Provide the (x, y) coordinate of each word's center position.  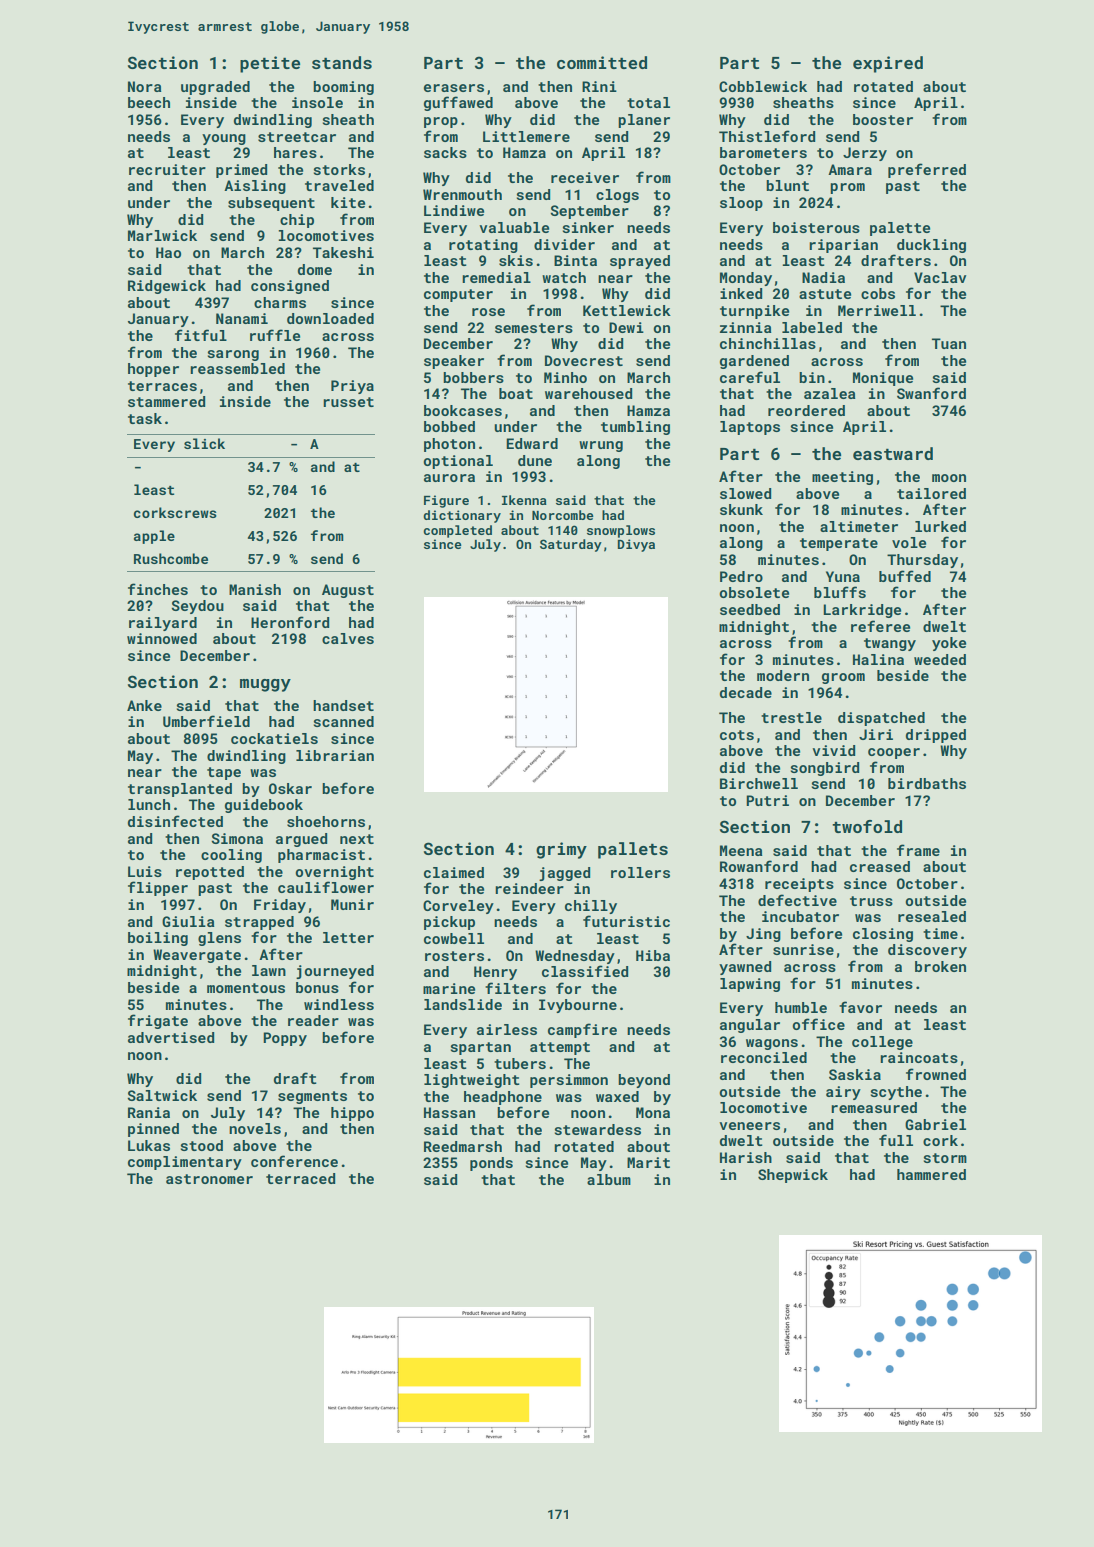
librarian (335, 755)
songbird (825, 769)
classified (585, 971)
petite (270, 64)
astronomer (209, 1179)
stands (342, 62)
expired (888, 64)
